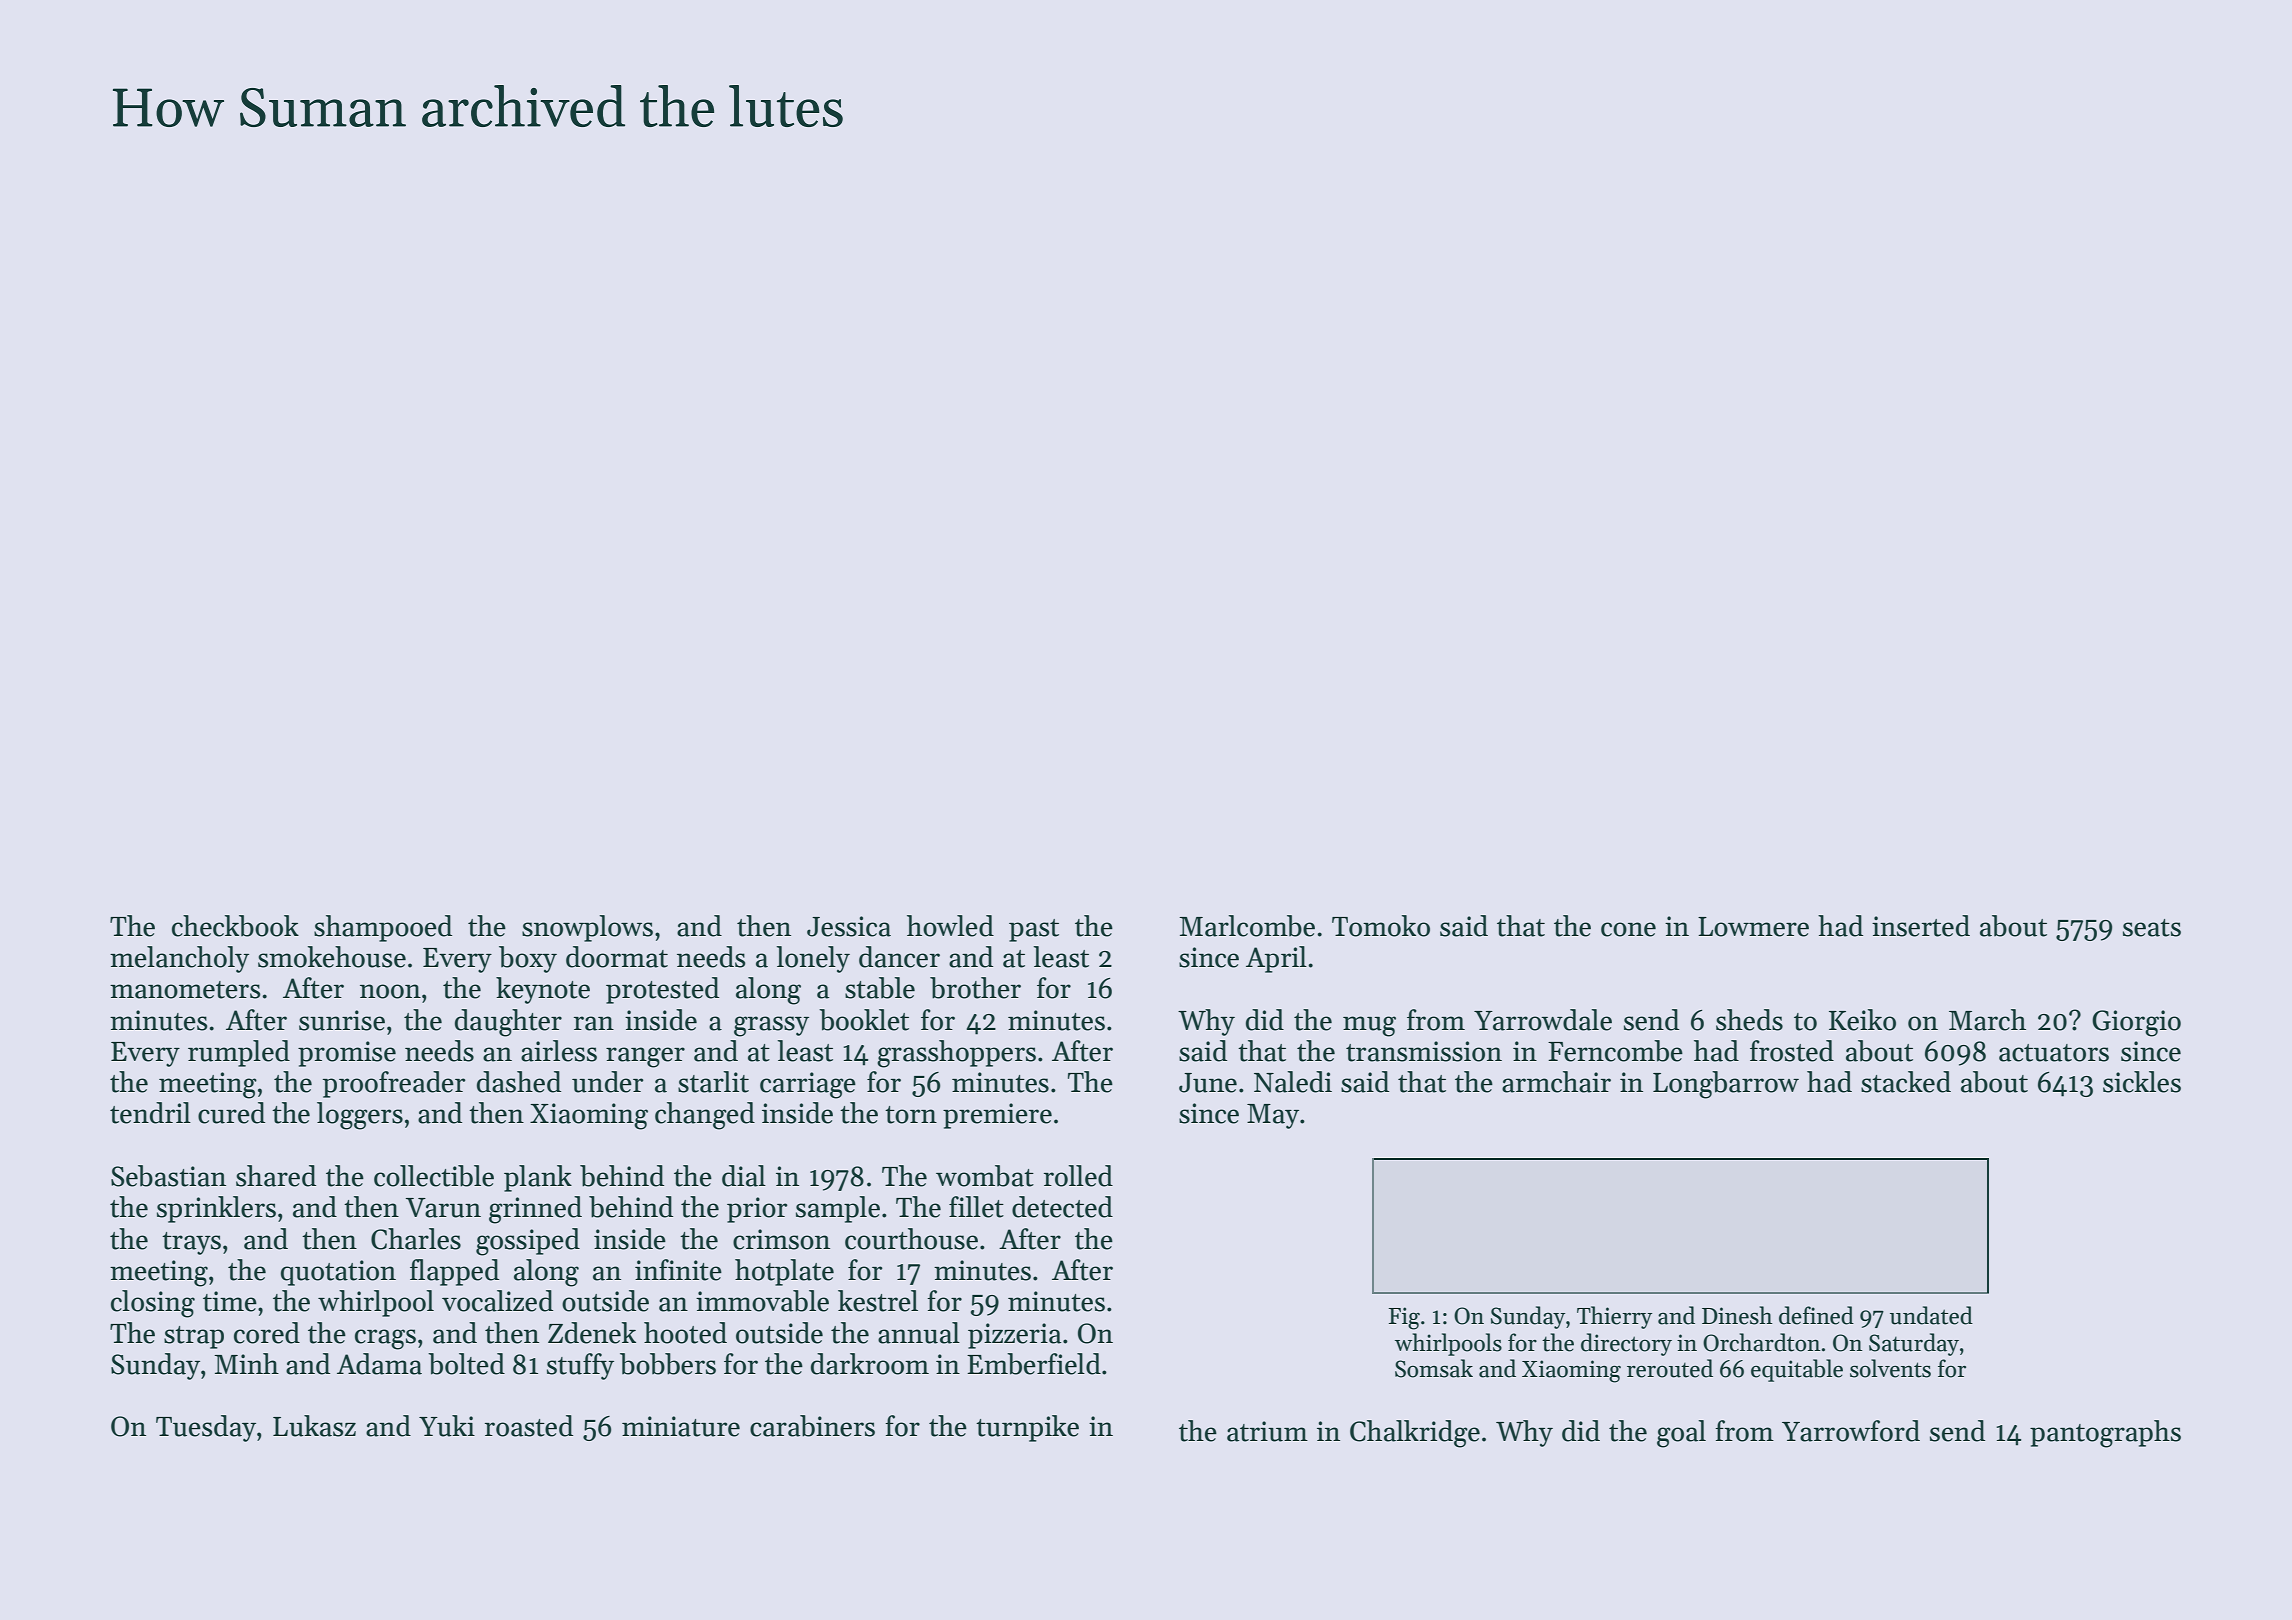 Image resolution: width=2292 pixels, height=1620 pixels. I want to click on shared, so click(276, 1176).
